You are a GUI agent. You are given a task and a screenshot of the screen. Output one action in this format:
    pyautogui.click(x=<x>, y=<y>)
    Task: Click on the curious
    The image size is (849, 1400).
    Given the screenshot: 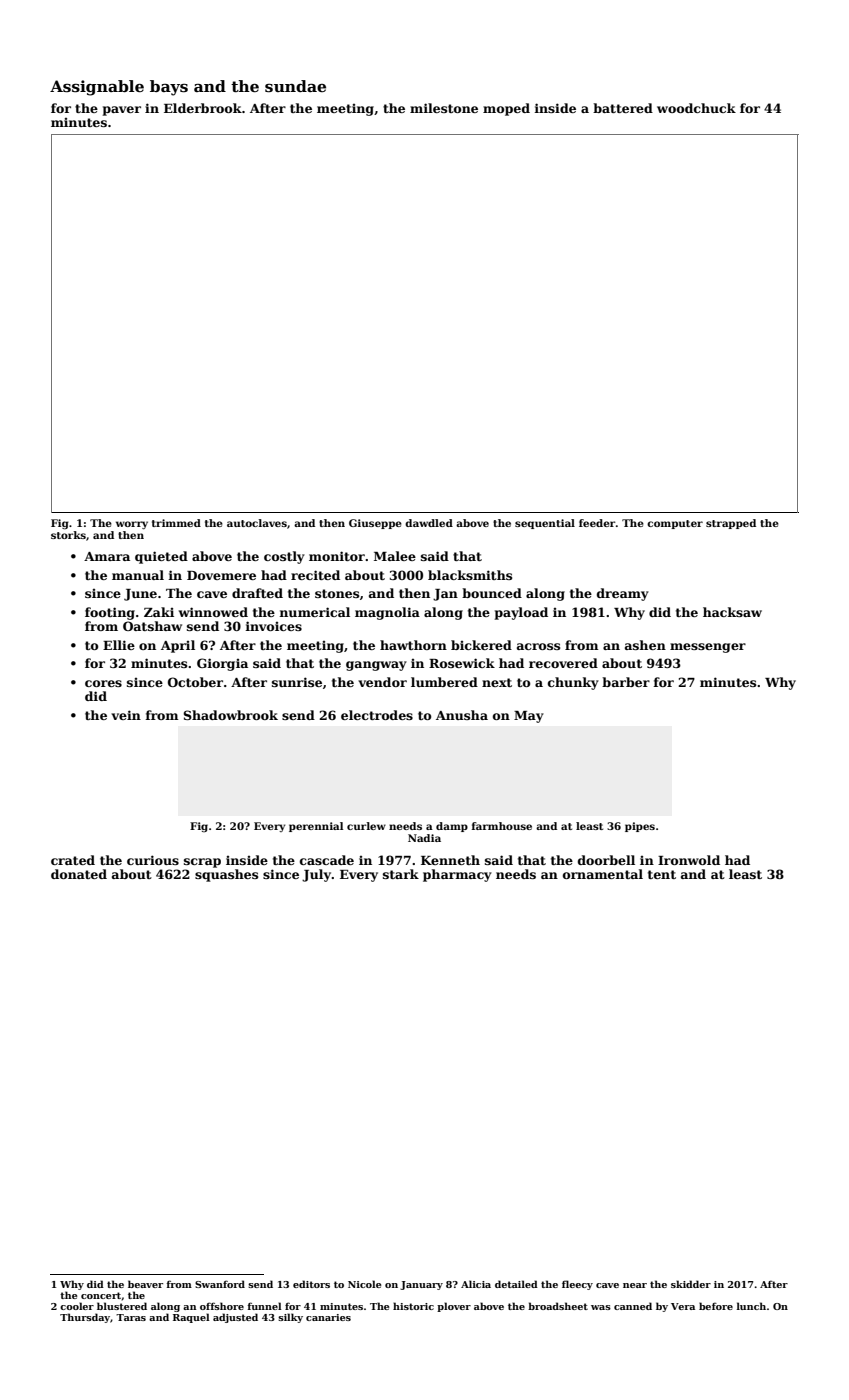 What is the action you would take?
    pyautogui.click(x=153, y=860)
